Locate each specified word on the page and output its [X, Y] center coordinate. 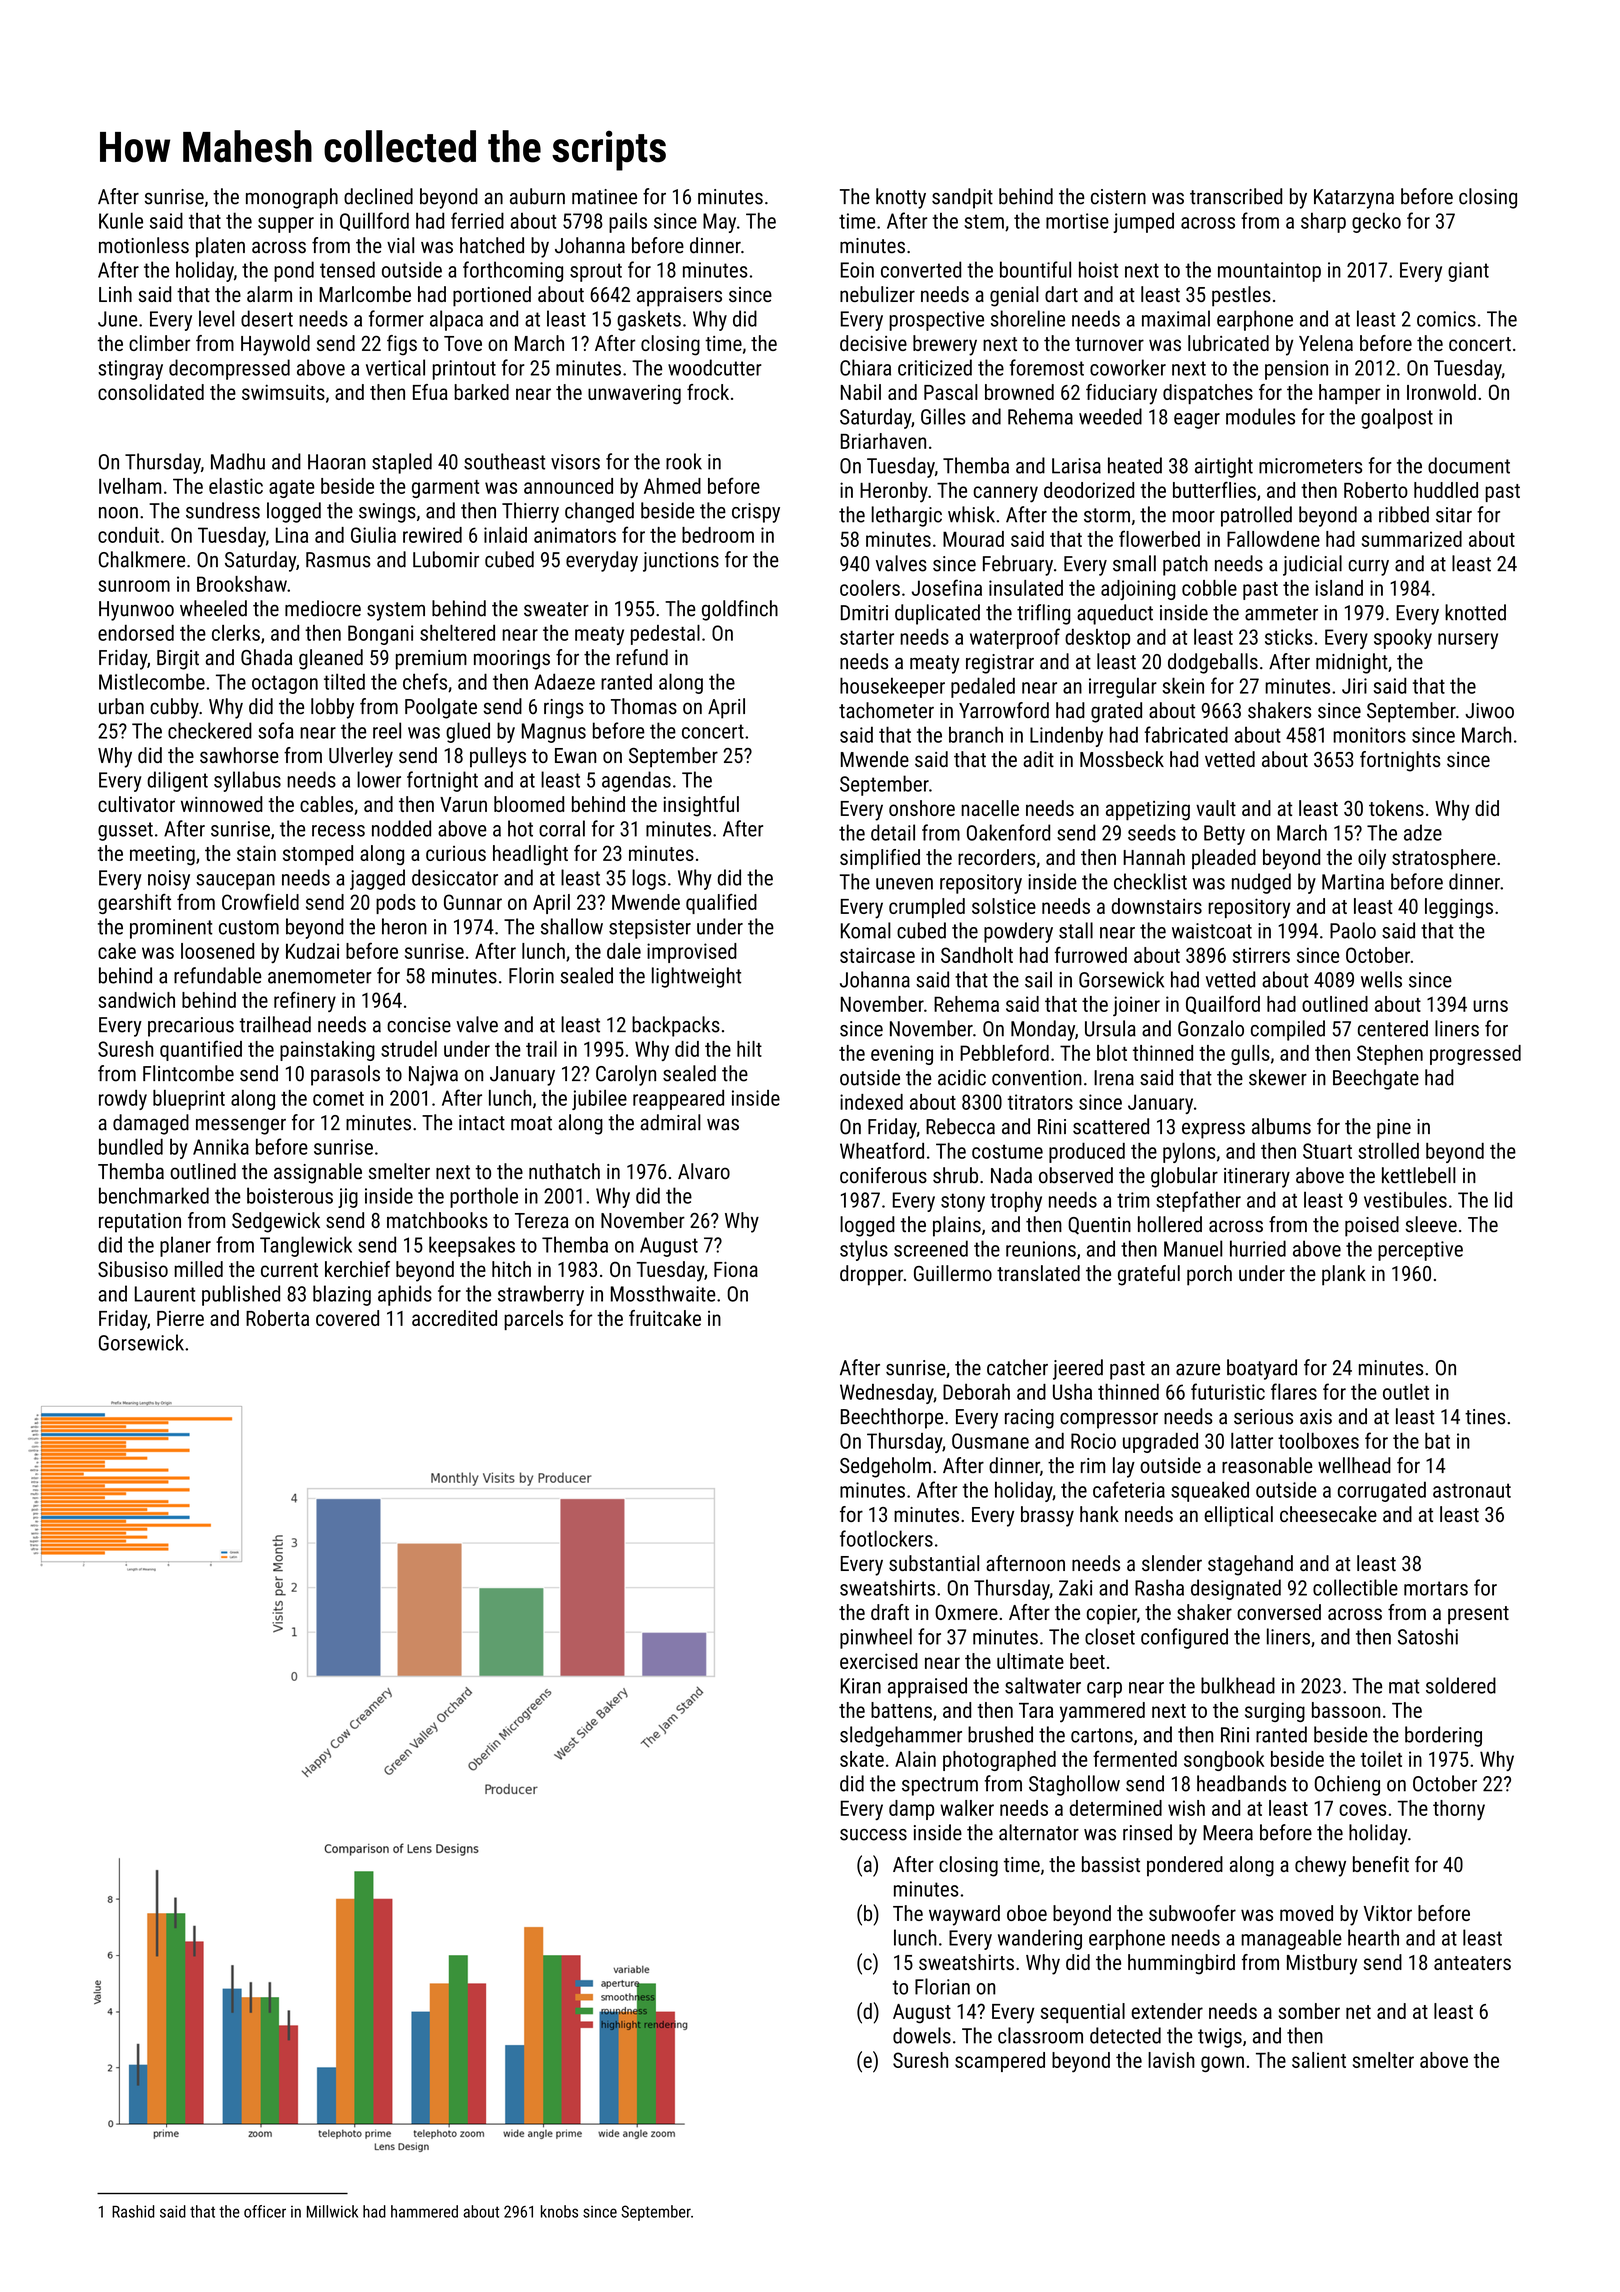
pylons [1189, 1153]
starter [867, 637]
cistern [1118, 197]
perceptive [1420, 1251]
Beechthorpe [892, 1418]
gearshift [134, 904]
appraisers [679, 297]
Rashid [133, 2211]
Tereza [541, 1220]
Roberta [277, 1318]
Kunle [121, 220]
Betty [1224, 835]
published [241, 1295]
